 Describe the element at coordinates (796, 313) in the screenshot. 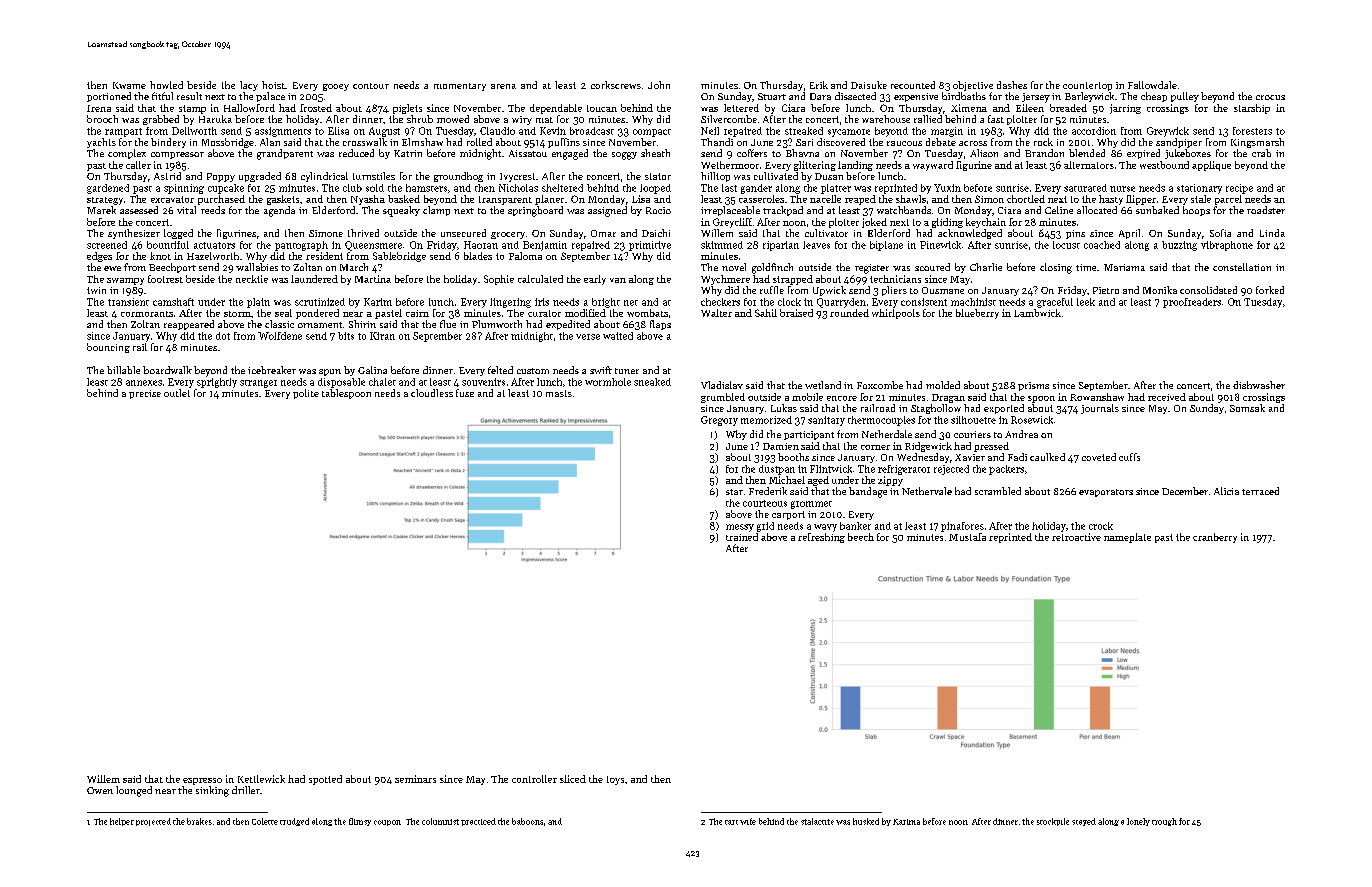

I see `braised` at that location.
